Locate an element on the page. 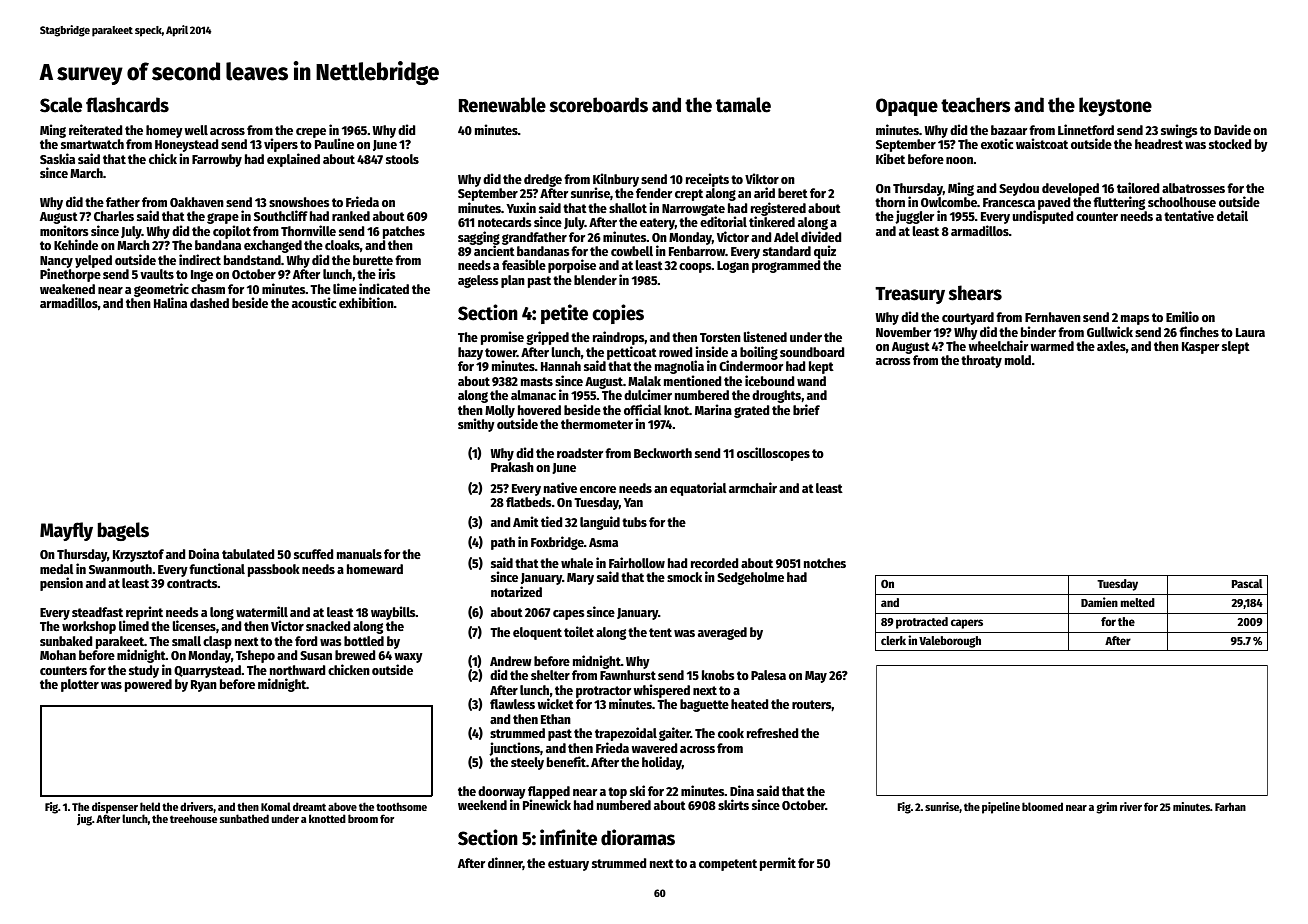 This image has height=924, width=1308. bloomed is located at coordinates (1042, 806).
